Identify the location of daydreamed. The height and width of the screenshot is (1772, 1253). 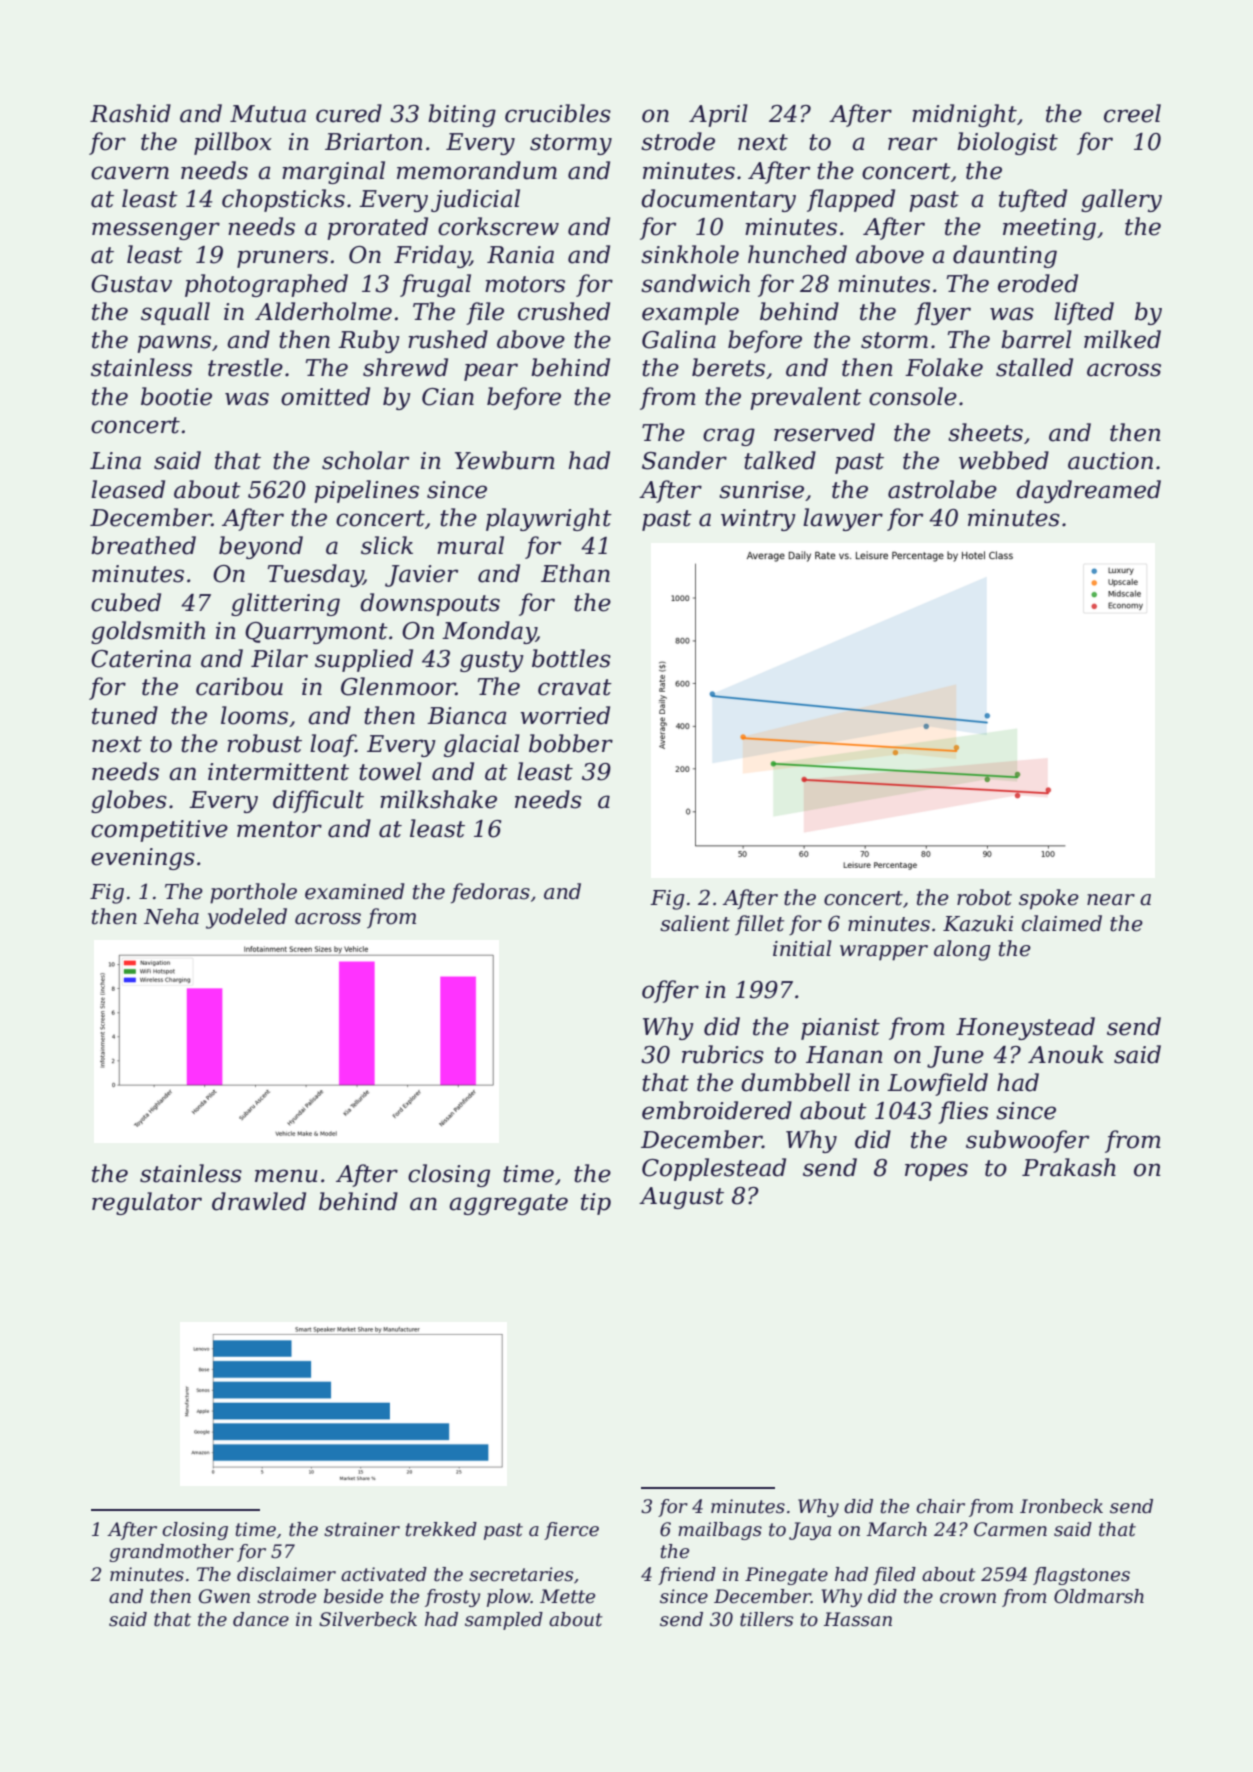
(1088, 491).
